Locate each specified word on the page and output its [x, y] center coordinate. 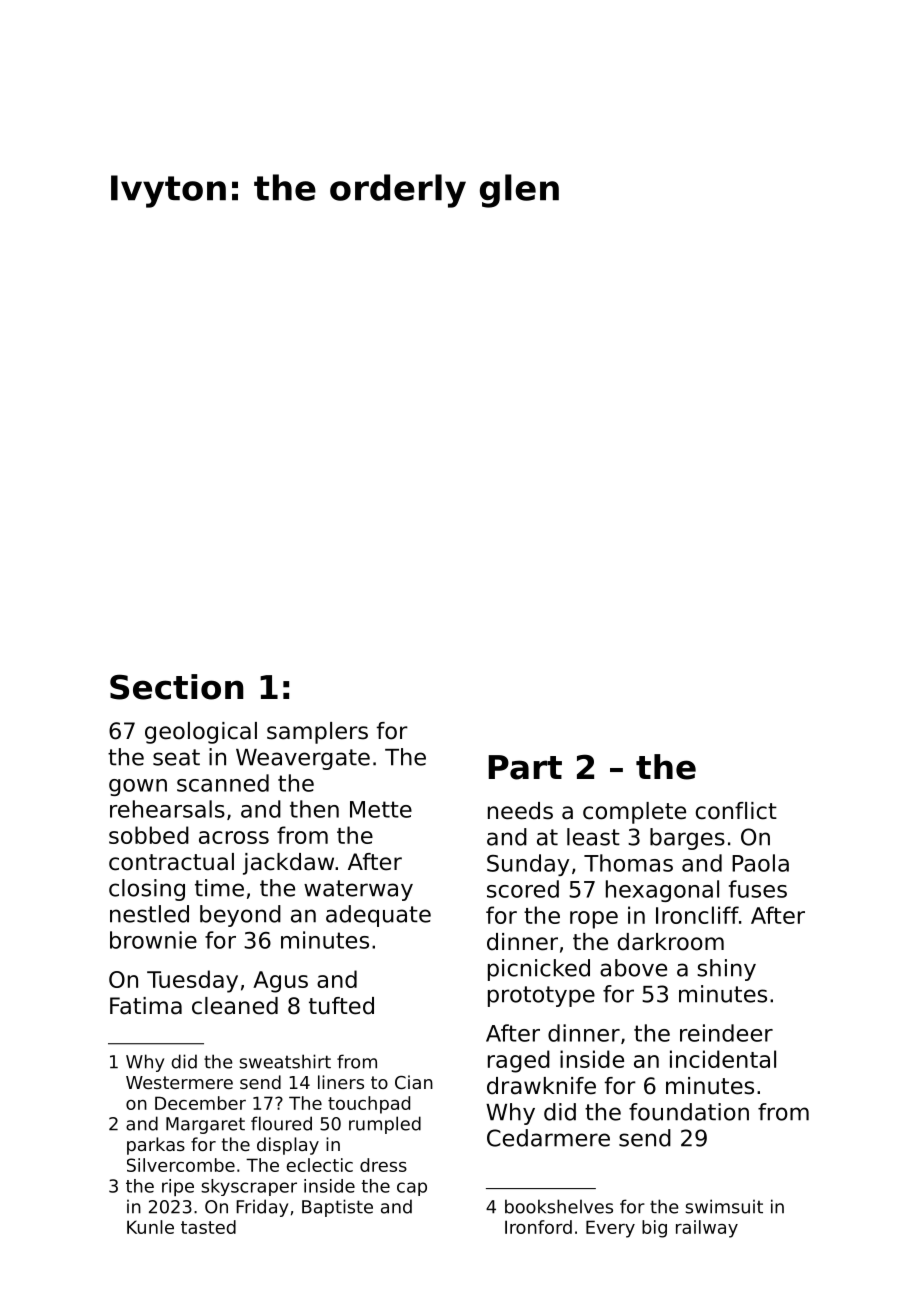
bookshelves [559, 1206]
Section [177, 687]
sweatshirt [285, 1061]
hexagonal [662, 891]
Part [525, 767]
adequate [378, 916]
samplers [317, 733]
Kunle [150, 1227]
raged [519, 1061]
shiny [726, 970]
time [219, 888]
